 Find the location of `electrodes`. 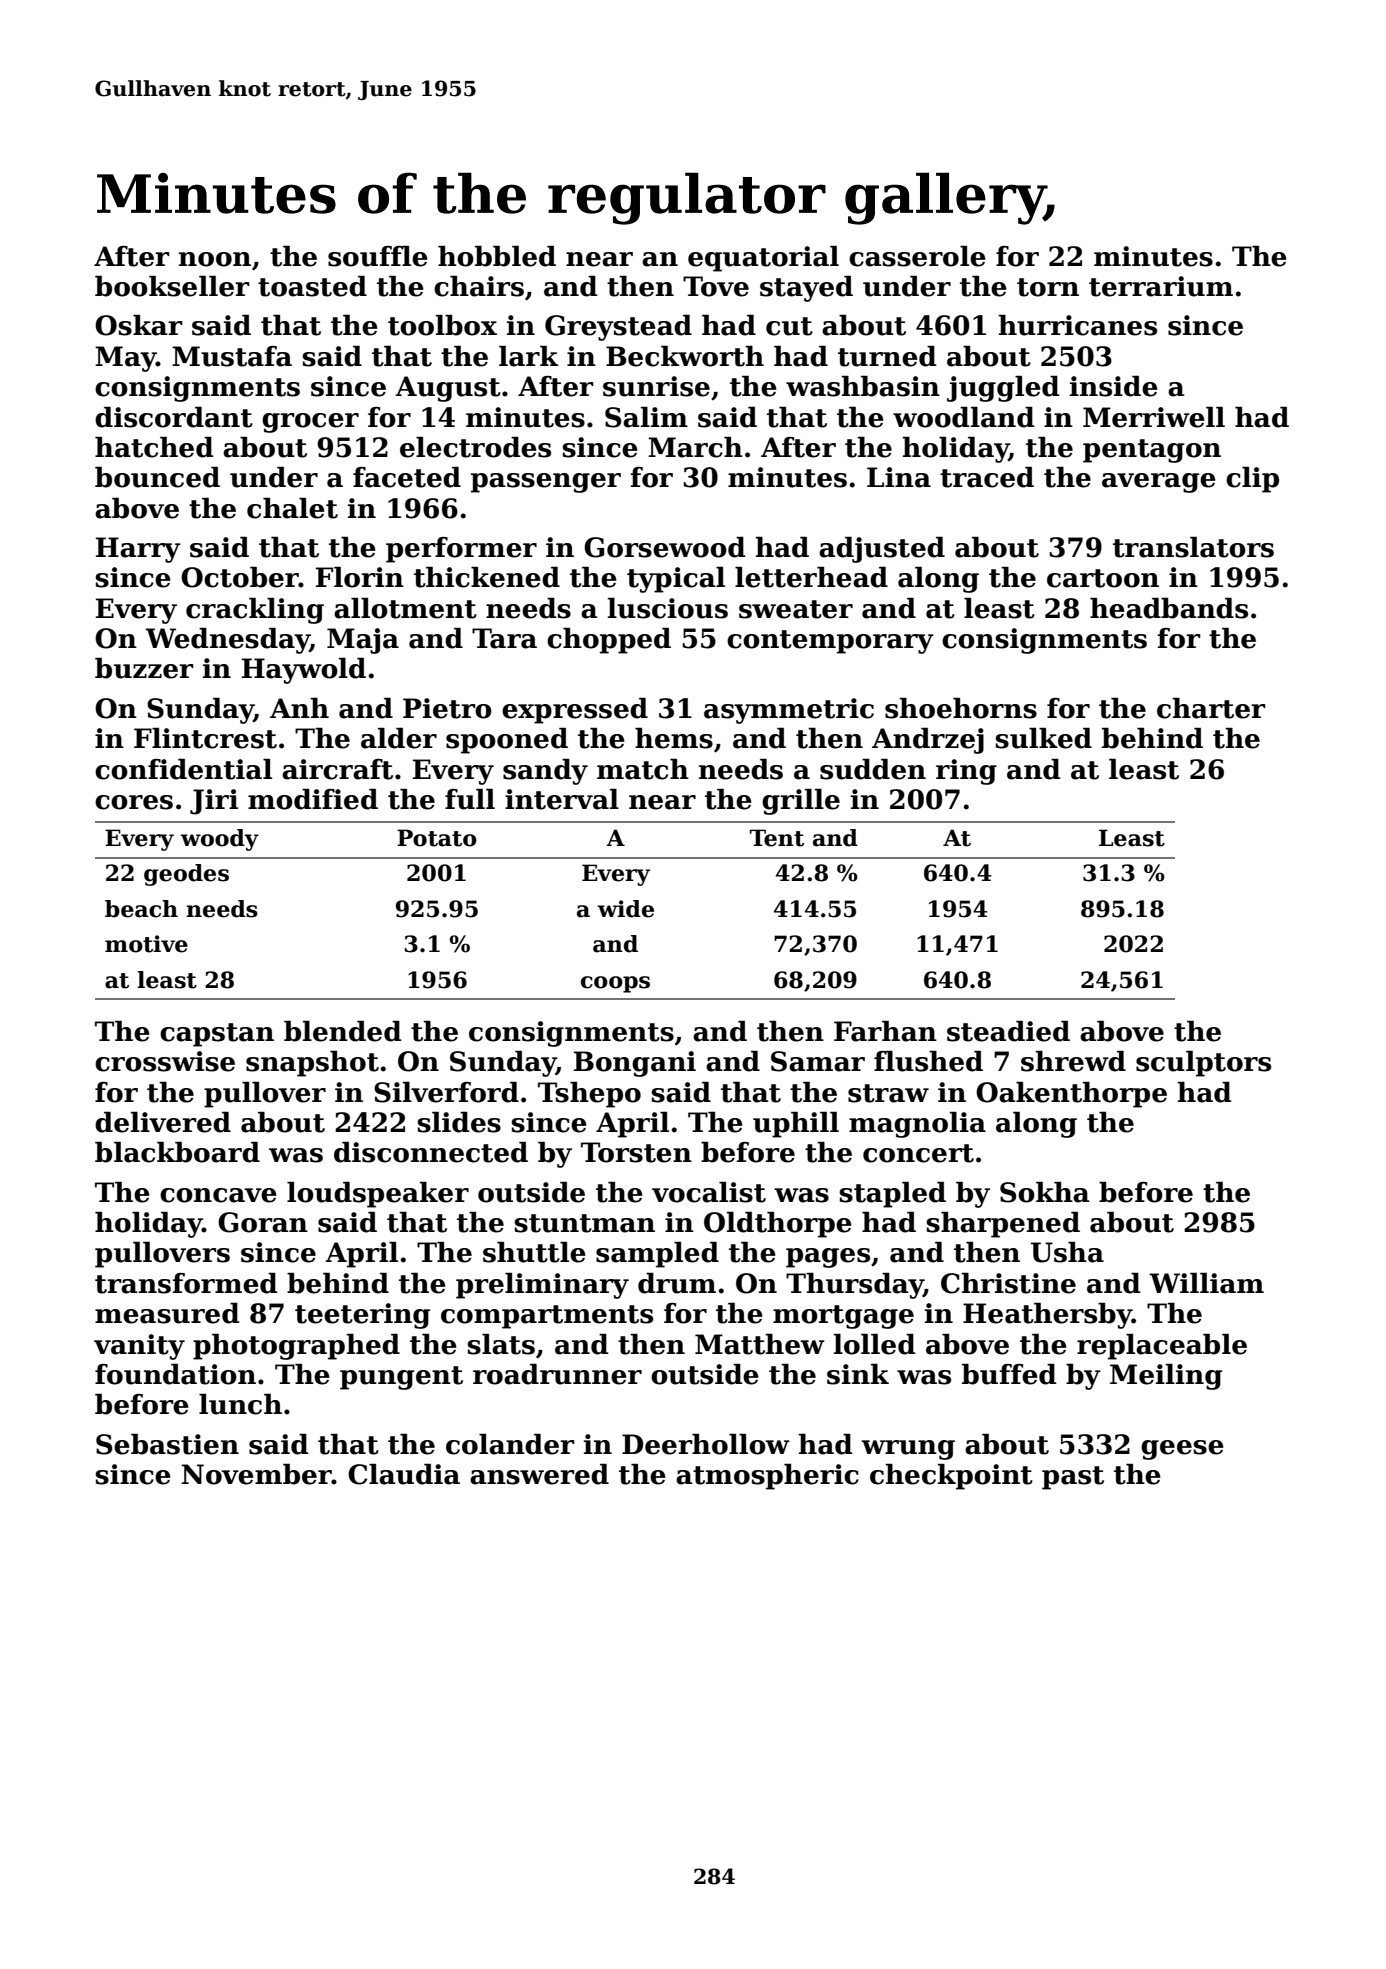

electrodes is located at coordinates (475, 447).
